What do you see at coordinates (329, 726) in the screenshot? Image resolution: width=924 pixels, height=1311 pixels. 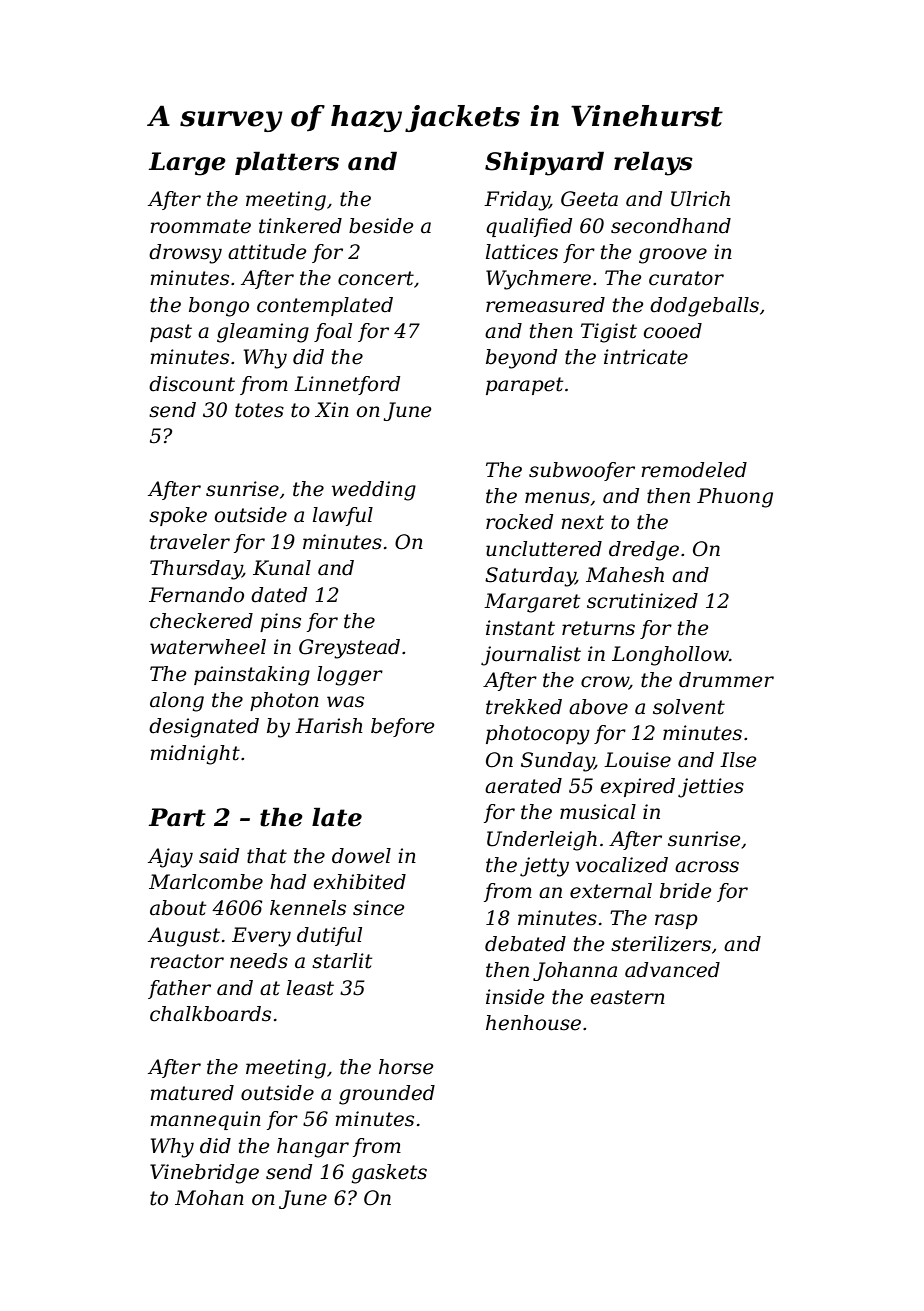 I see `Harish` at bounding box center [329, 726].
